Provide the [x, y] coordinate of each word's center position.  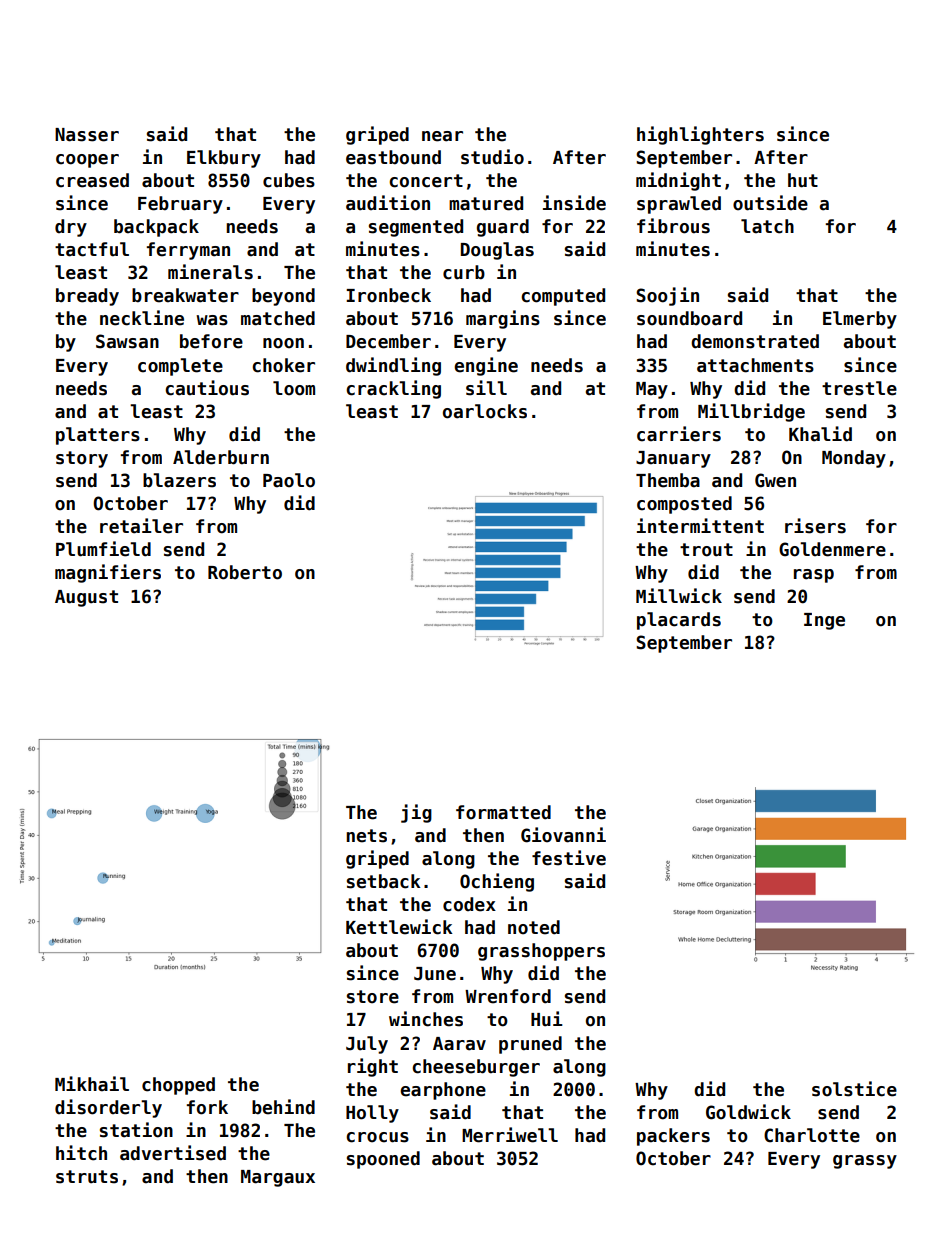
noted [534, 927]
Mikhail [92, 1084]
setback [384, 881]
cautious [207, 388]
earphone [443, 1091]
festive [569, 858]
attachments [755, 365]
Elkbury [224, 159]
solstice [854, 1089]
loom [294, 388]
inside [574, 203]
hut [803, 180]
